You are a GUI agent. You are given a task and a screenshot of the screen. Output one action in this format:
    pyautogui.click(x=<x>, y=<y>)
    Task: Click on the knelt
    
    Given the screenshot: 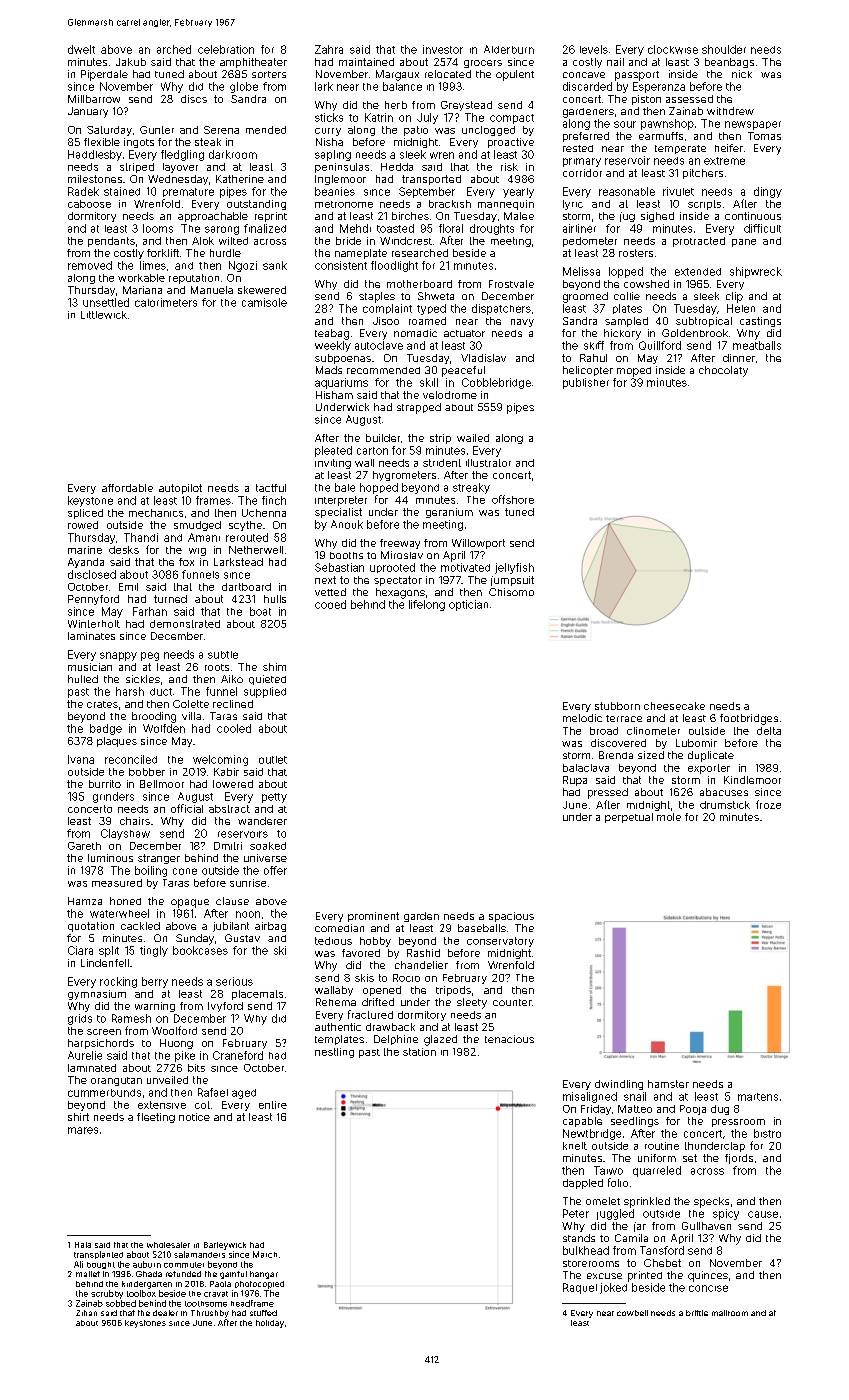 What is the action you would take?
    pyautogui.click(x=575, y=1146)
